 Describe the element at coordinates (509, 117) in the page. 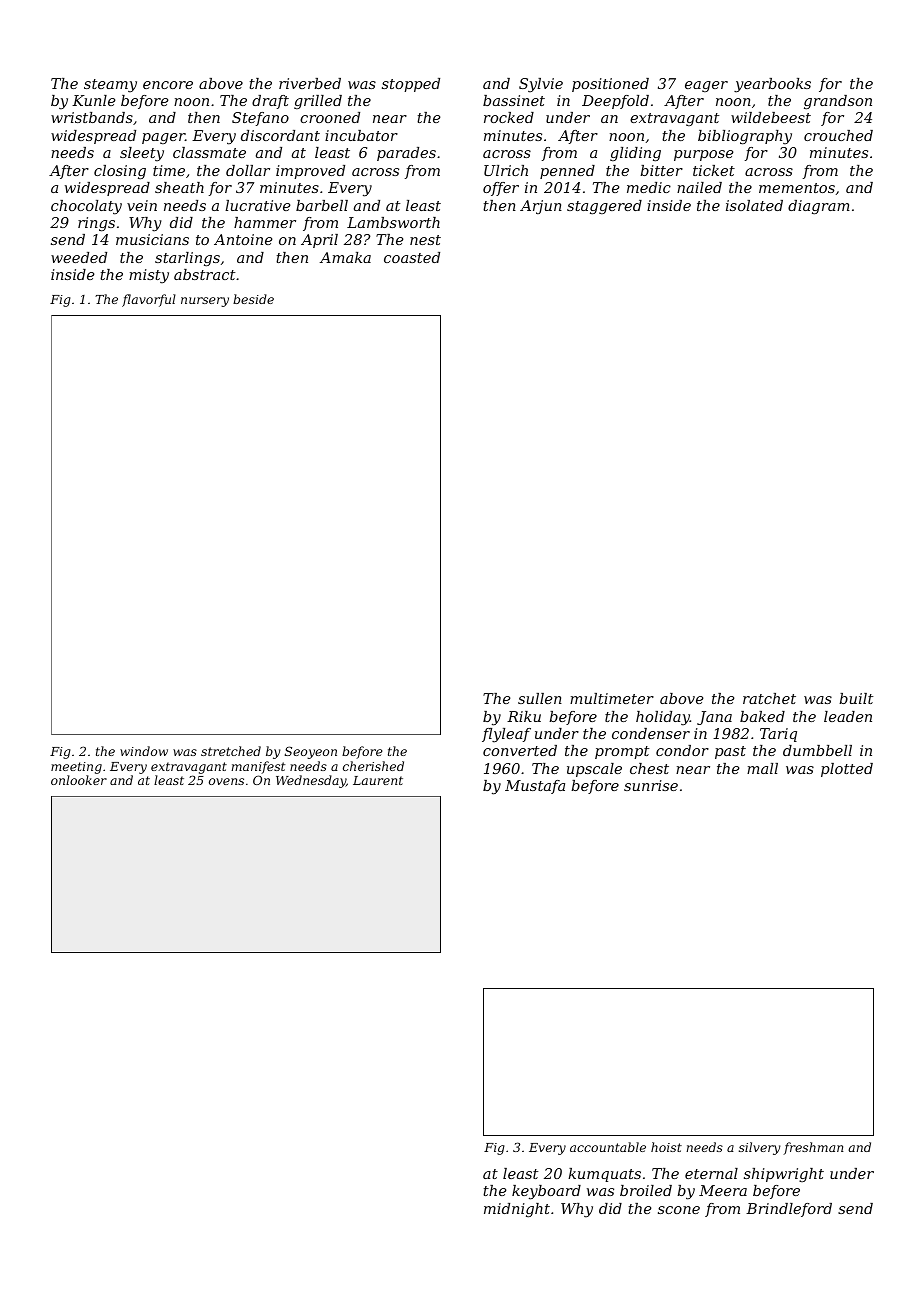

I see `rocked` at that location.
